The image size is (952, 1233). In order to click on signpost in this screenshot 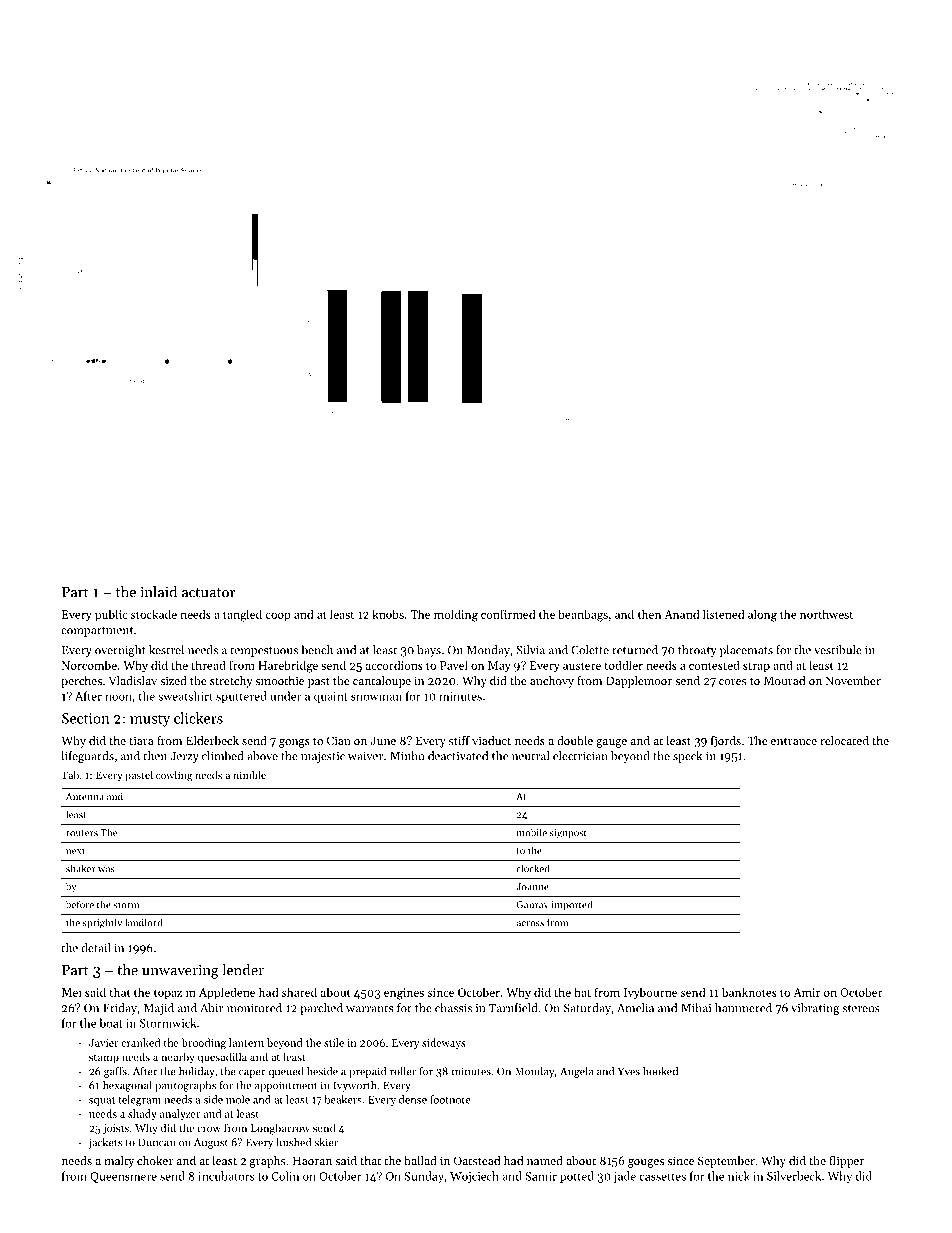, I will do `click(568, 834)`.
